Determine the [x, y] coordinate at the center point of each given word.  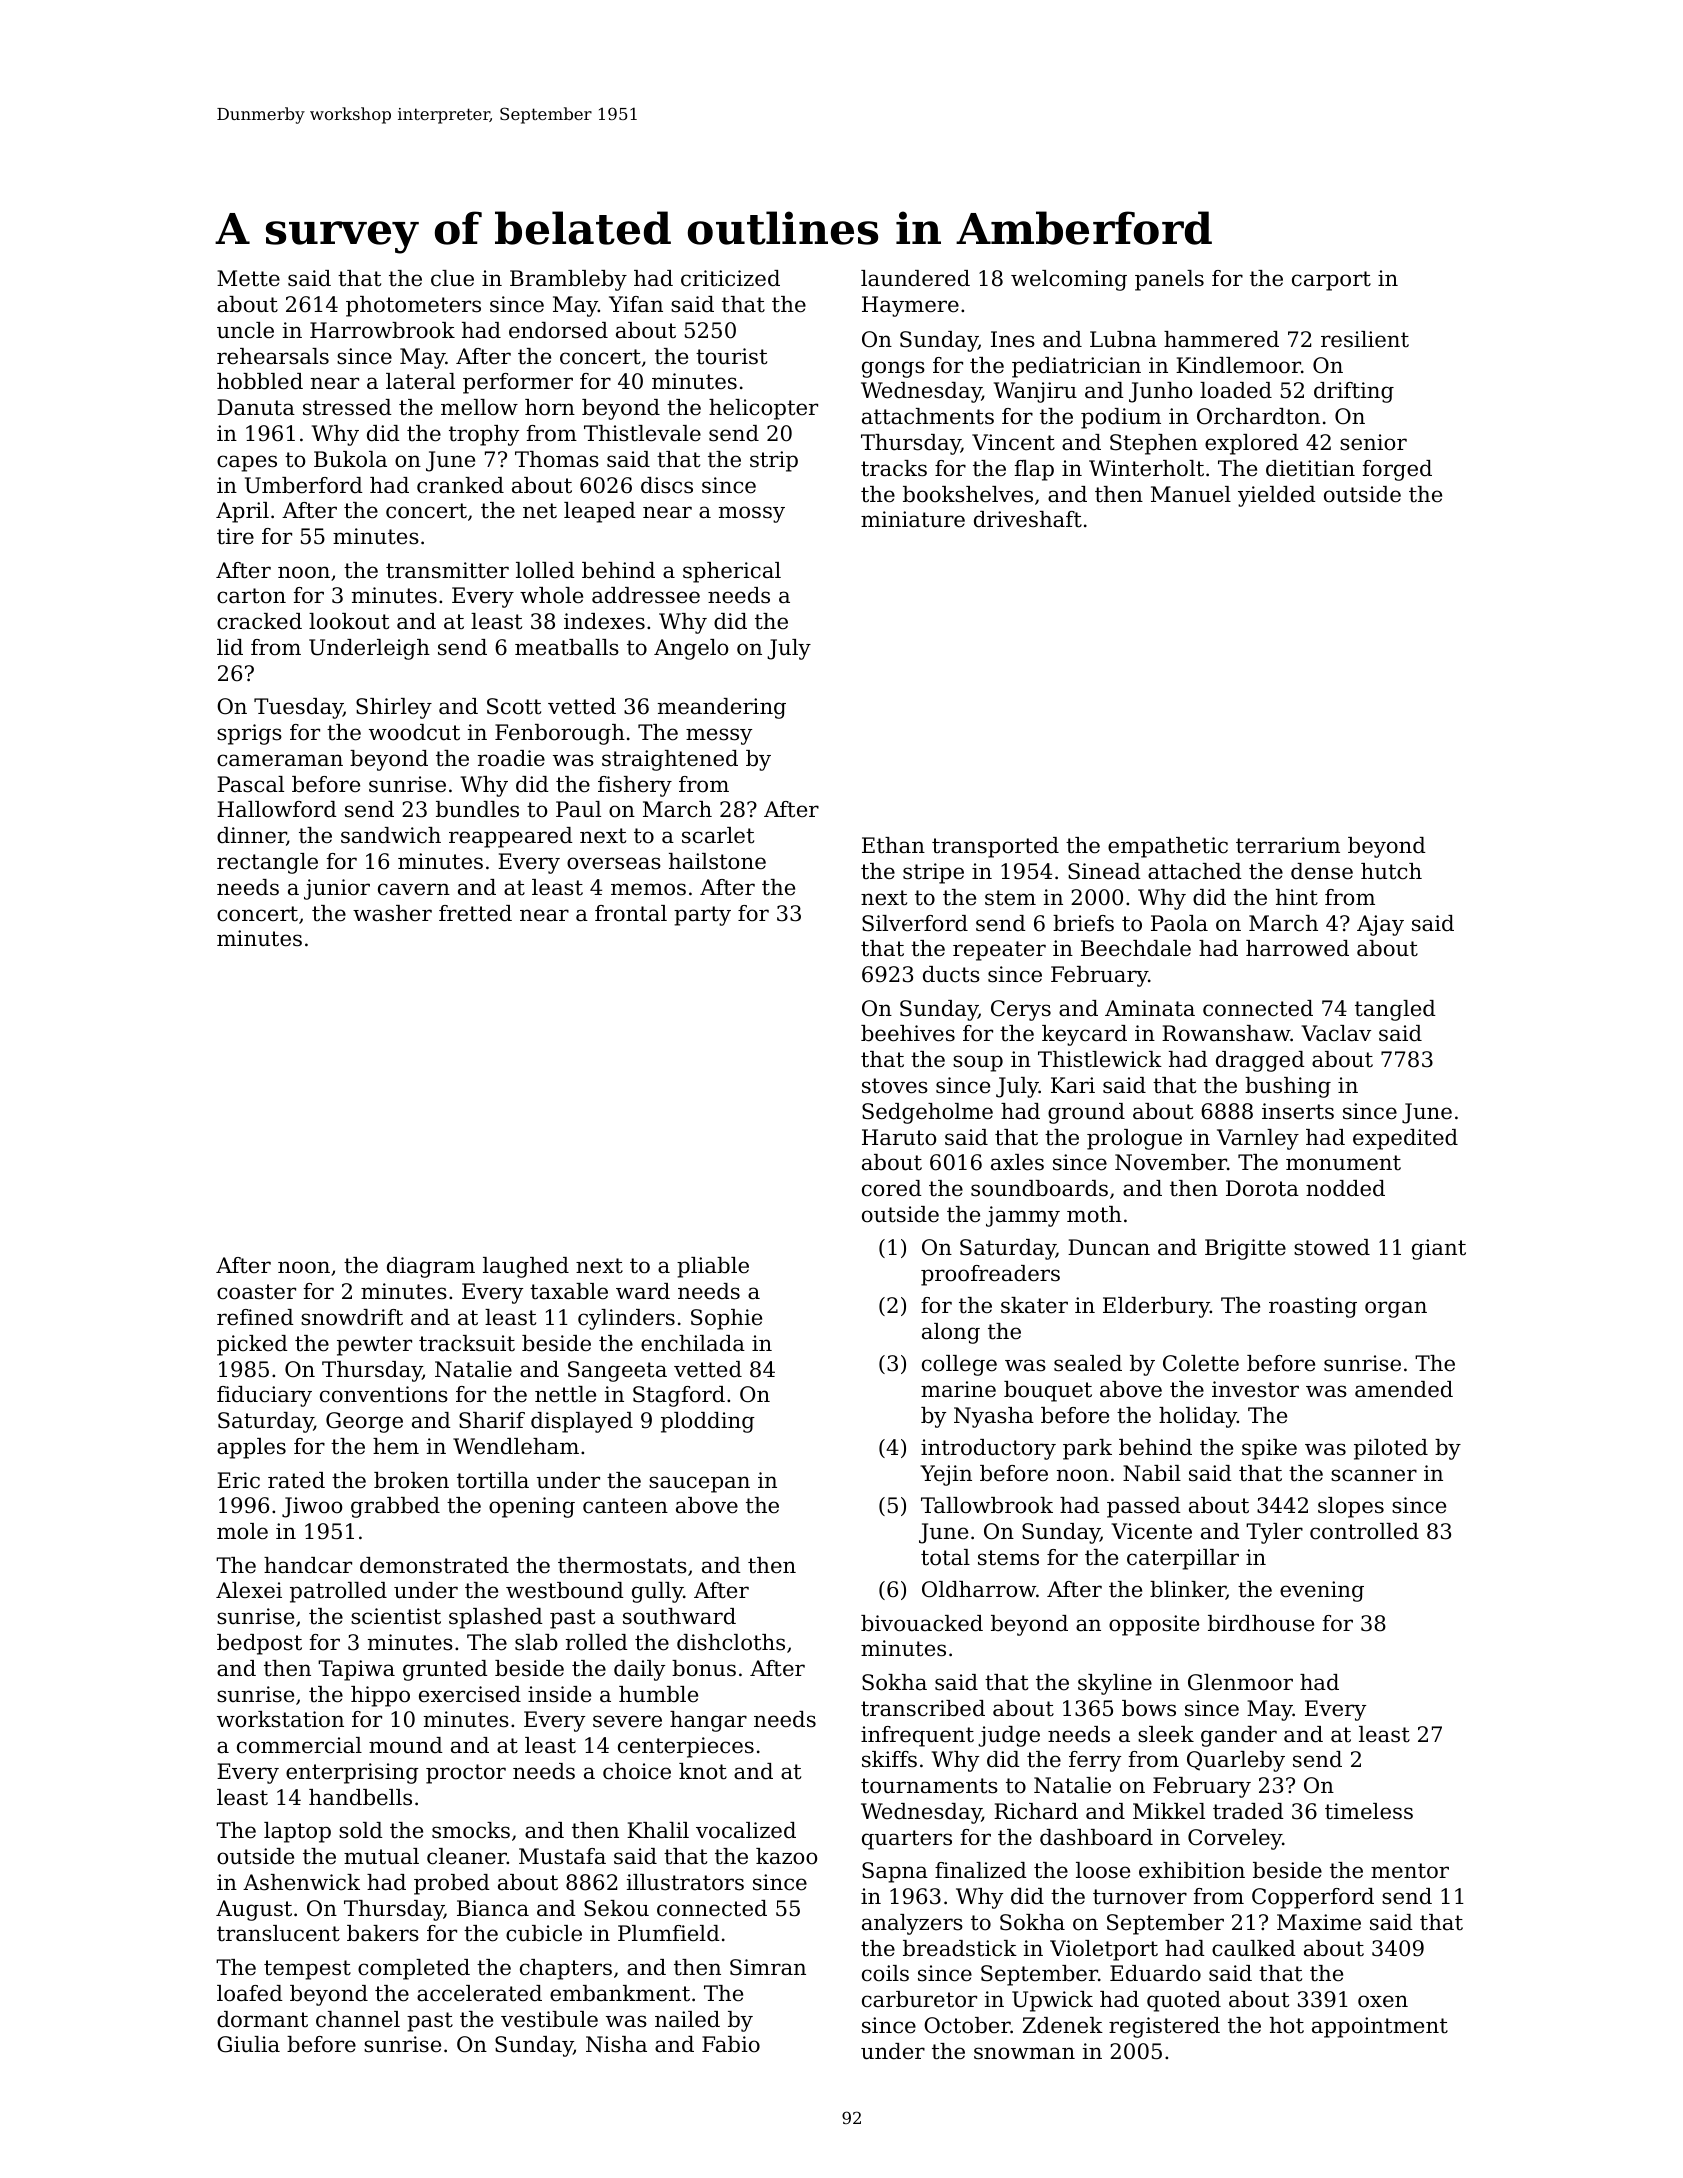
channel [358, 2019]
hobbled [260, 381]
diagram [431, 1267]
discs [667, 485]
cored [892, 1188]
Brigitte [1245, 1249]
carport [1331, 281]
